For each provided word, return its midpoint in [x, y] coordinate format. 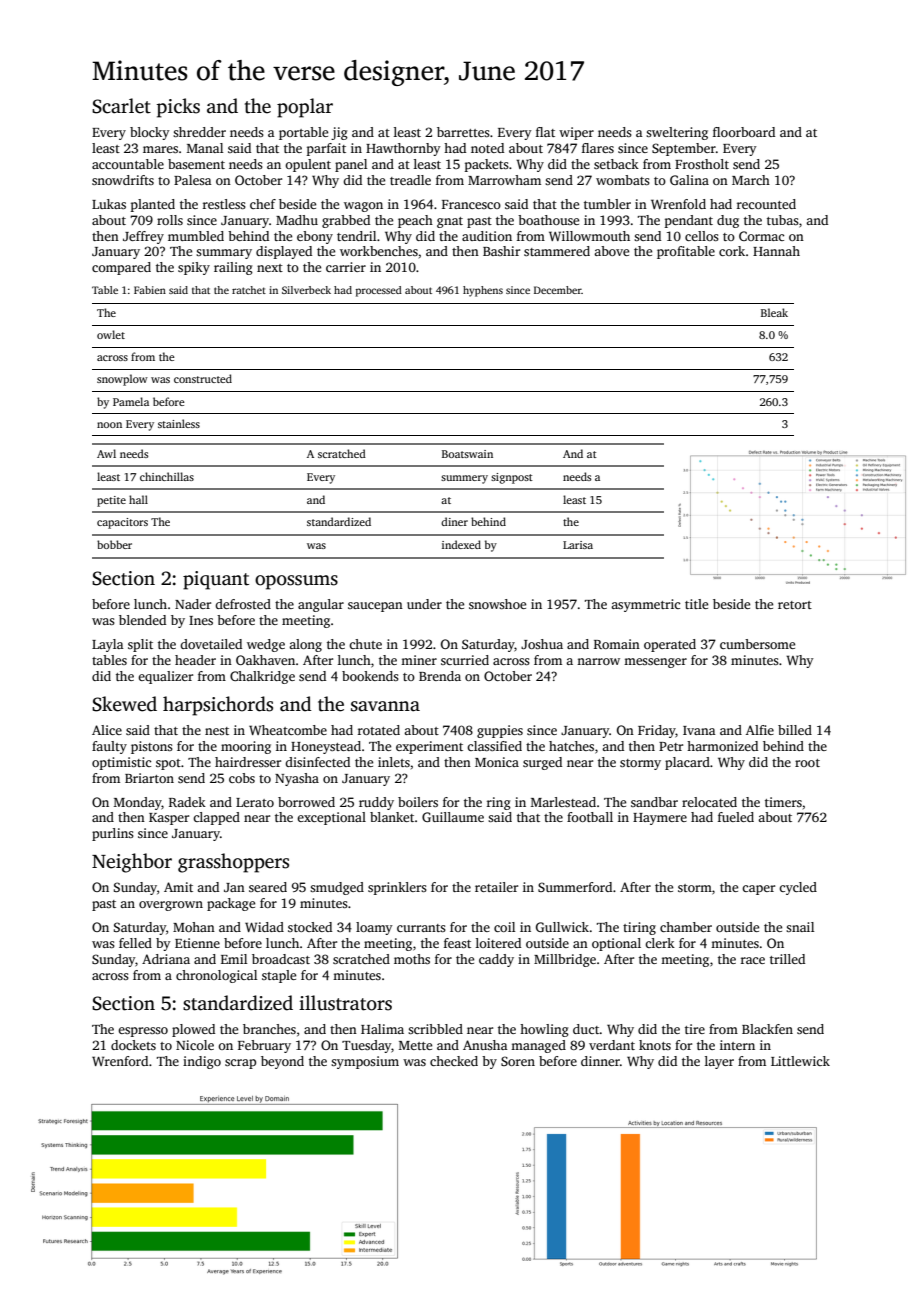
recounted [766, 204]
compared [121, 268]
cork [732, 251]
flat [545, 132]
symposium [365, 1062]
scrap [240, 1064]
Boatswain [467, 454]
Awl [106, 453]
